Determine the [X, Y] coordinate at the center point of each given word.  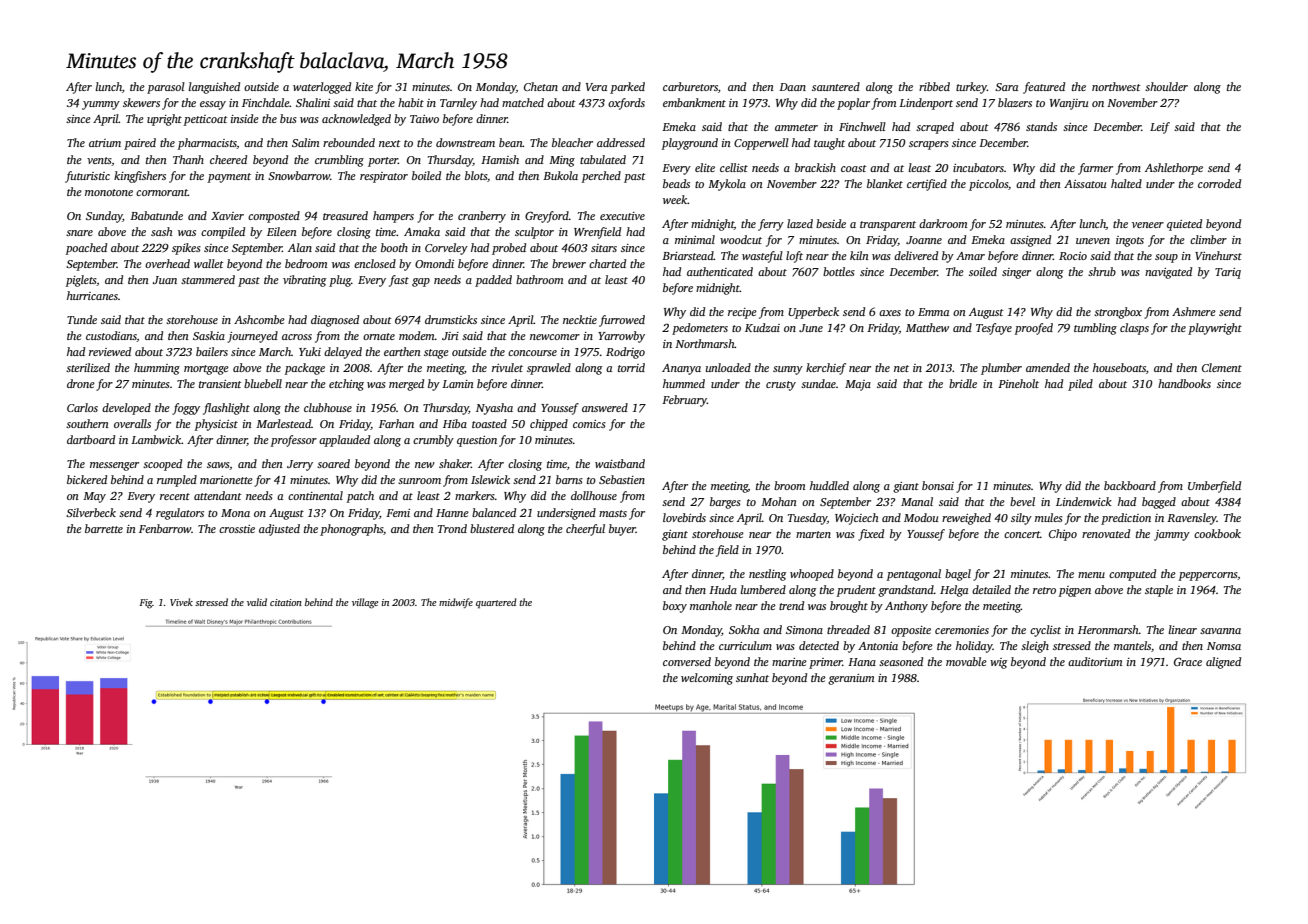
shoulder [1166, 86]
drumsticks [451, 319]
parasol [166, 88]
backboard [1130, 485]
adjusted [279, 530]
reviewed [110, 351]
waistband [620, 463]
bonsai [938, 485]
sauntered [836, 86]
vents [99, 161]
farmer [1095, 169]
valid [257, 602]
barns [569, 479]
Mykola [727, 185]
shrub [1102, 271]
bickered [87, 479]
